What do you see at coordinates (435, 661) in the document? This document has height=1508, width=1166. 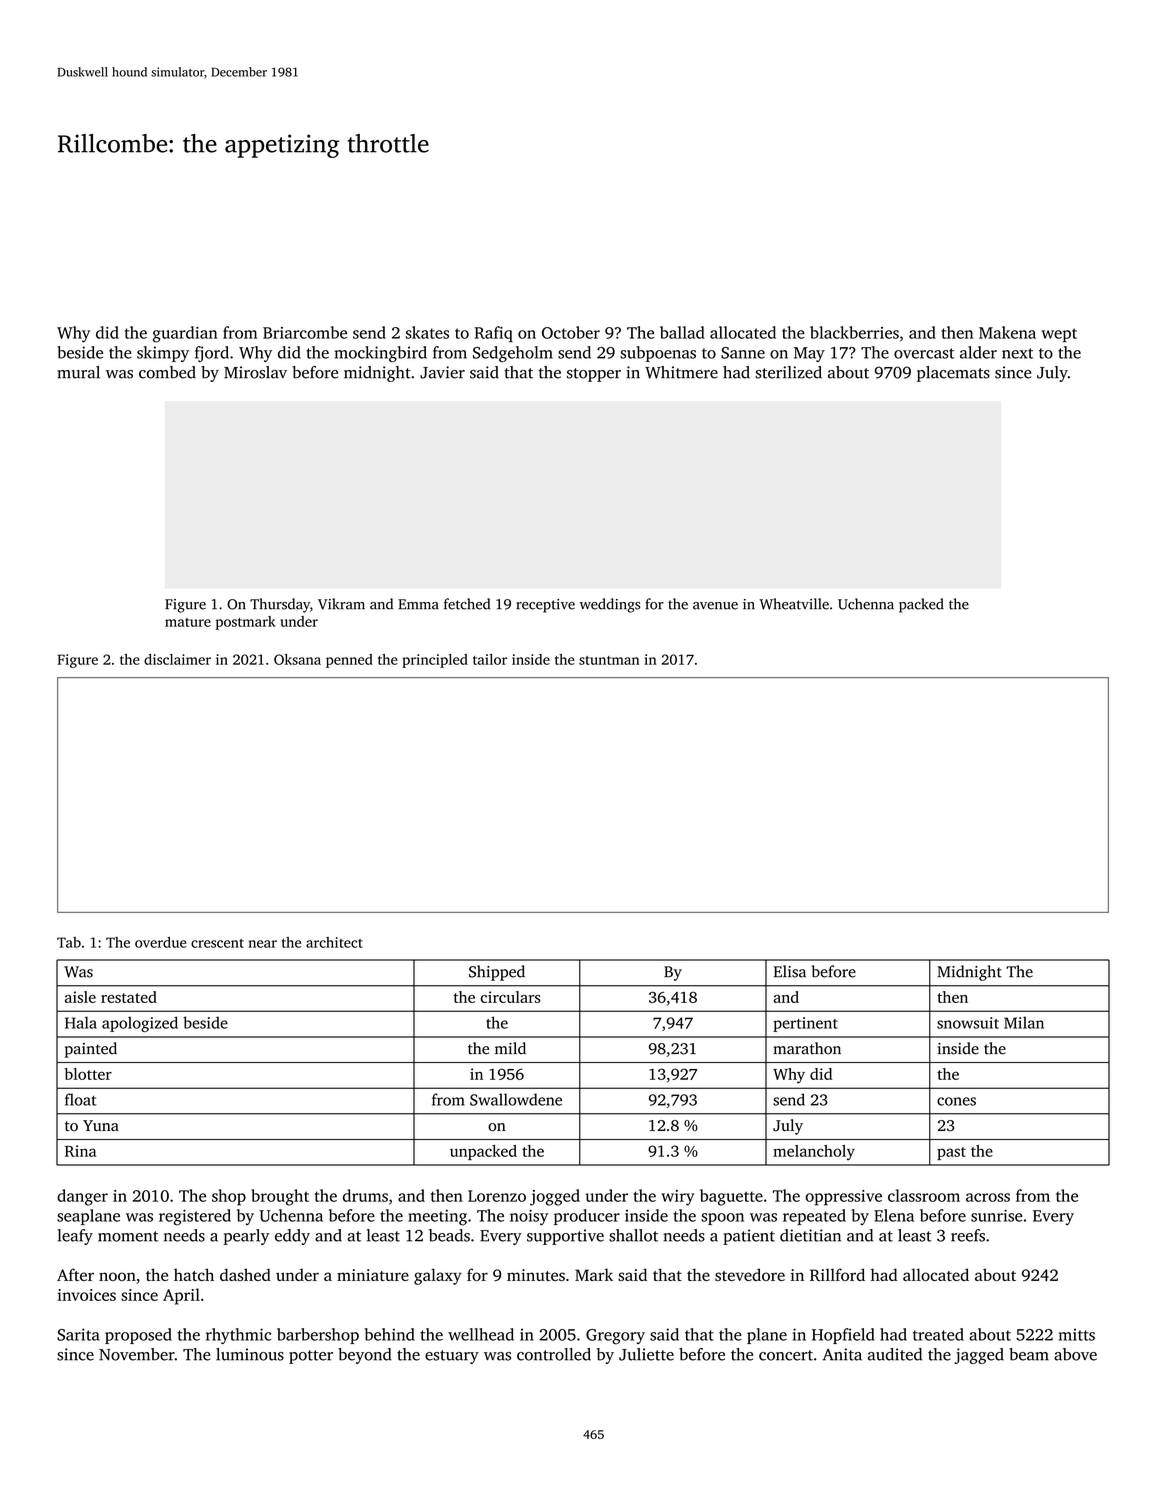 I see `principled` at bounding box center [435, 661].
